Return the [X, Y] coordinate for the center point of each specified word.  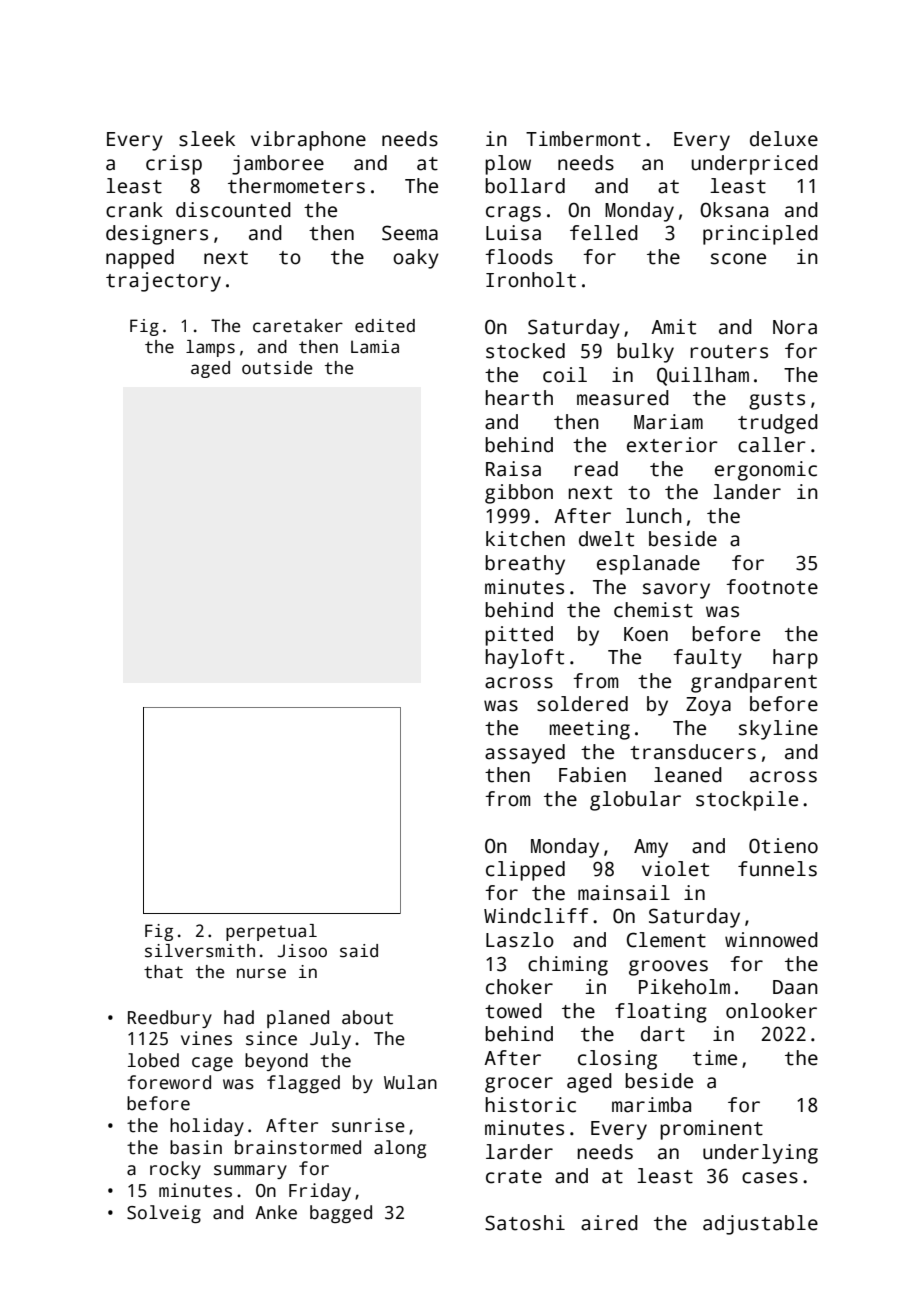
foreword [169, 1082]
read [596, 469]
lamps [210, 348]
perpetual [271, 932]
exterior [672, 445]
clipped [525, 871]
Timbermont [583, 139]
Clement [666, 940]
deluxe [784, 139]
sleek [207, 139]
